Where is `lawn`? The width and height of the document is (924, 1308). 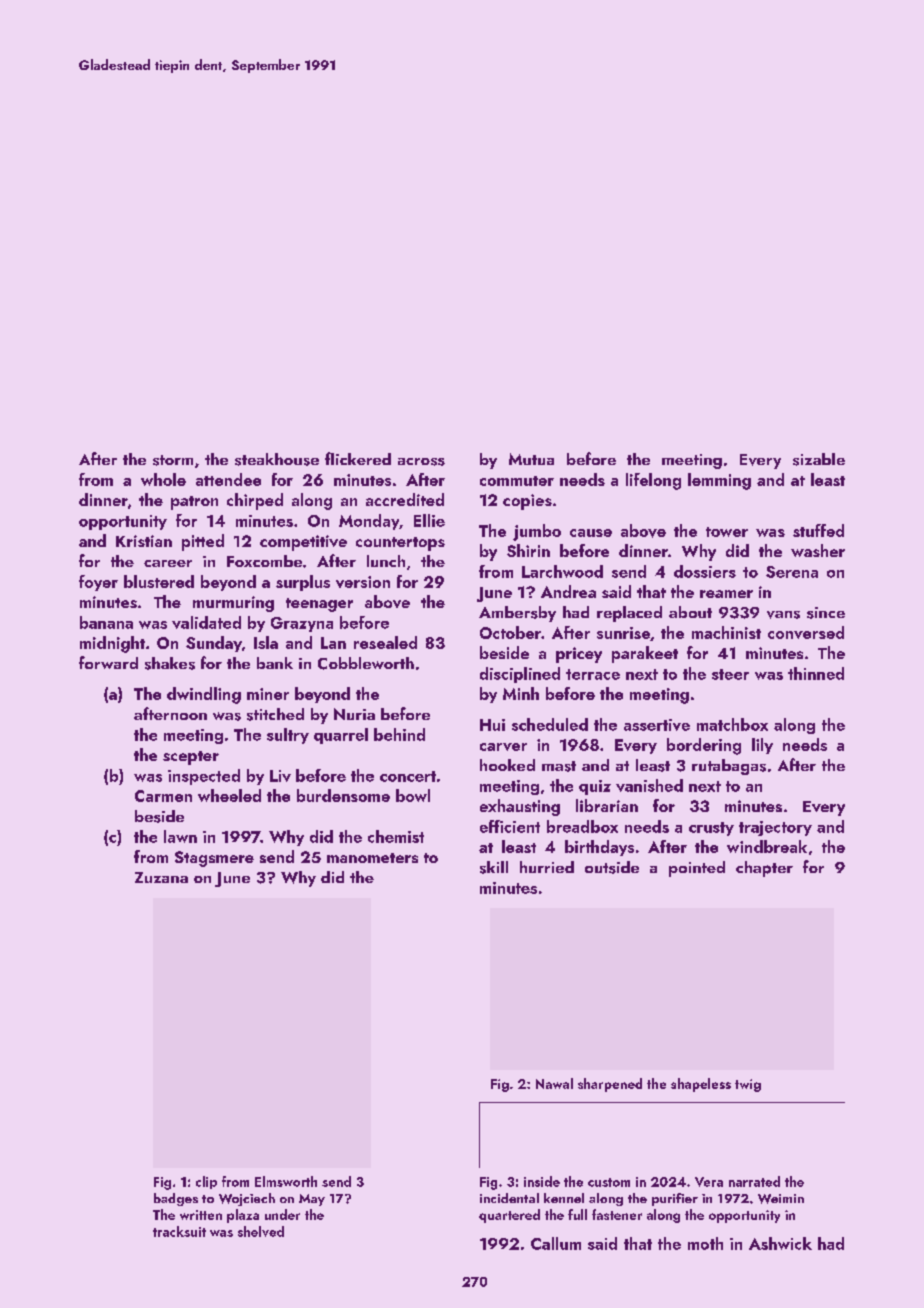 lawn is located at coordinates (180, 836).
